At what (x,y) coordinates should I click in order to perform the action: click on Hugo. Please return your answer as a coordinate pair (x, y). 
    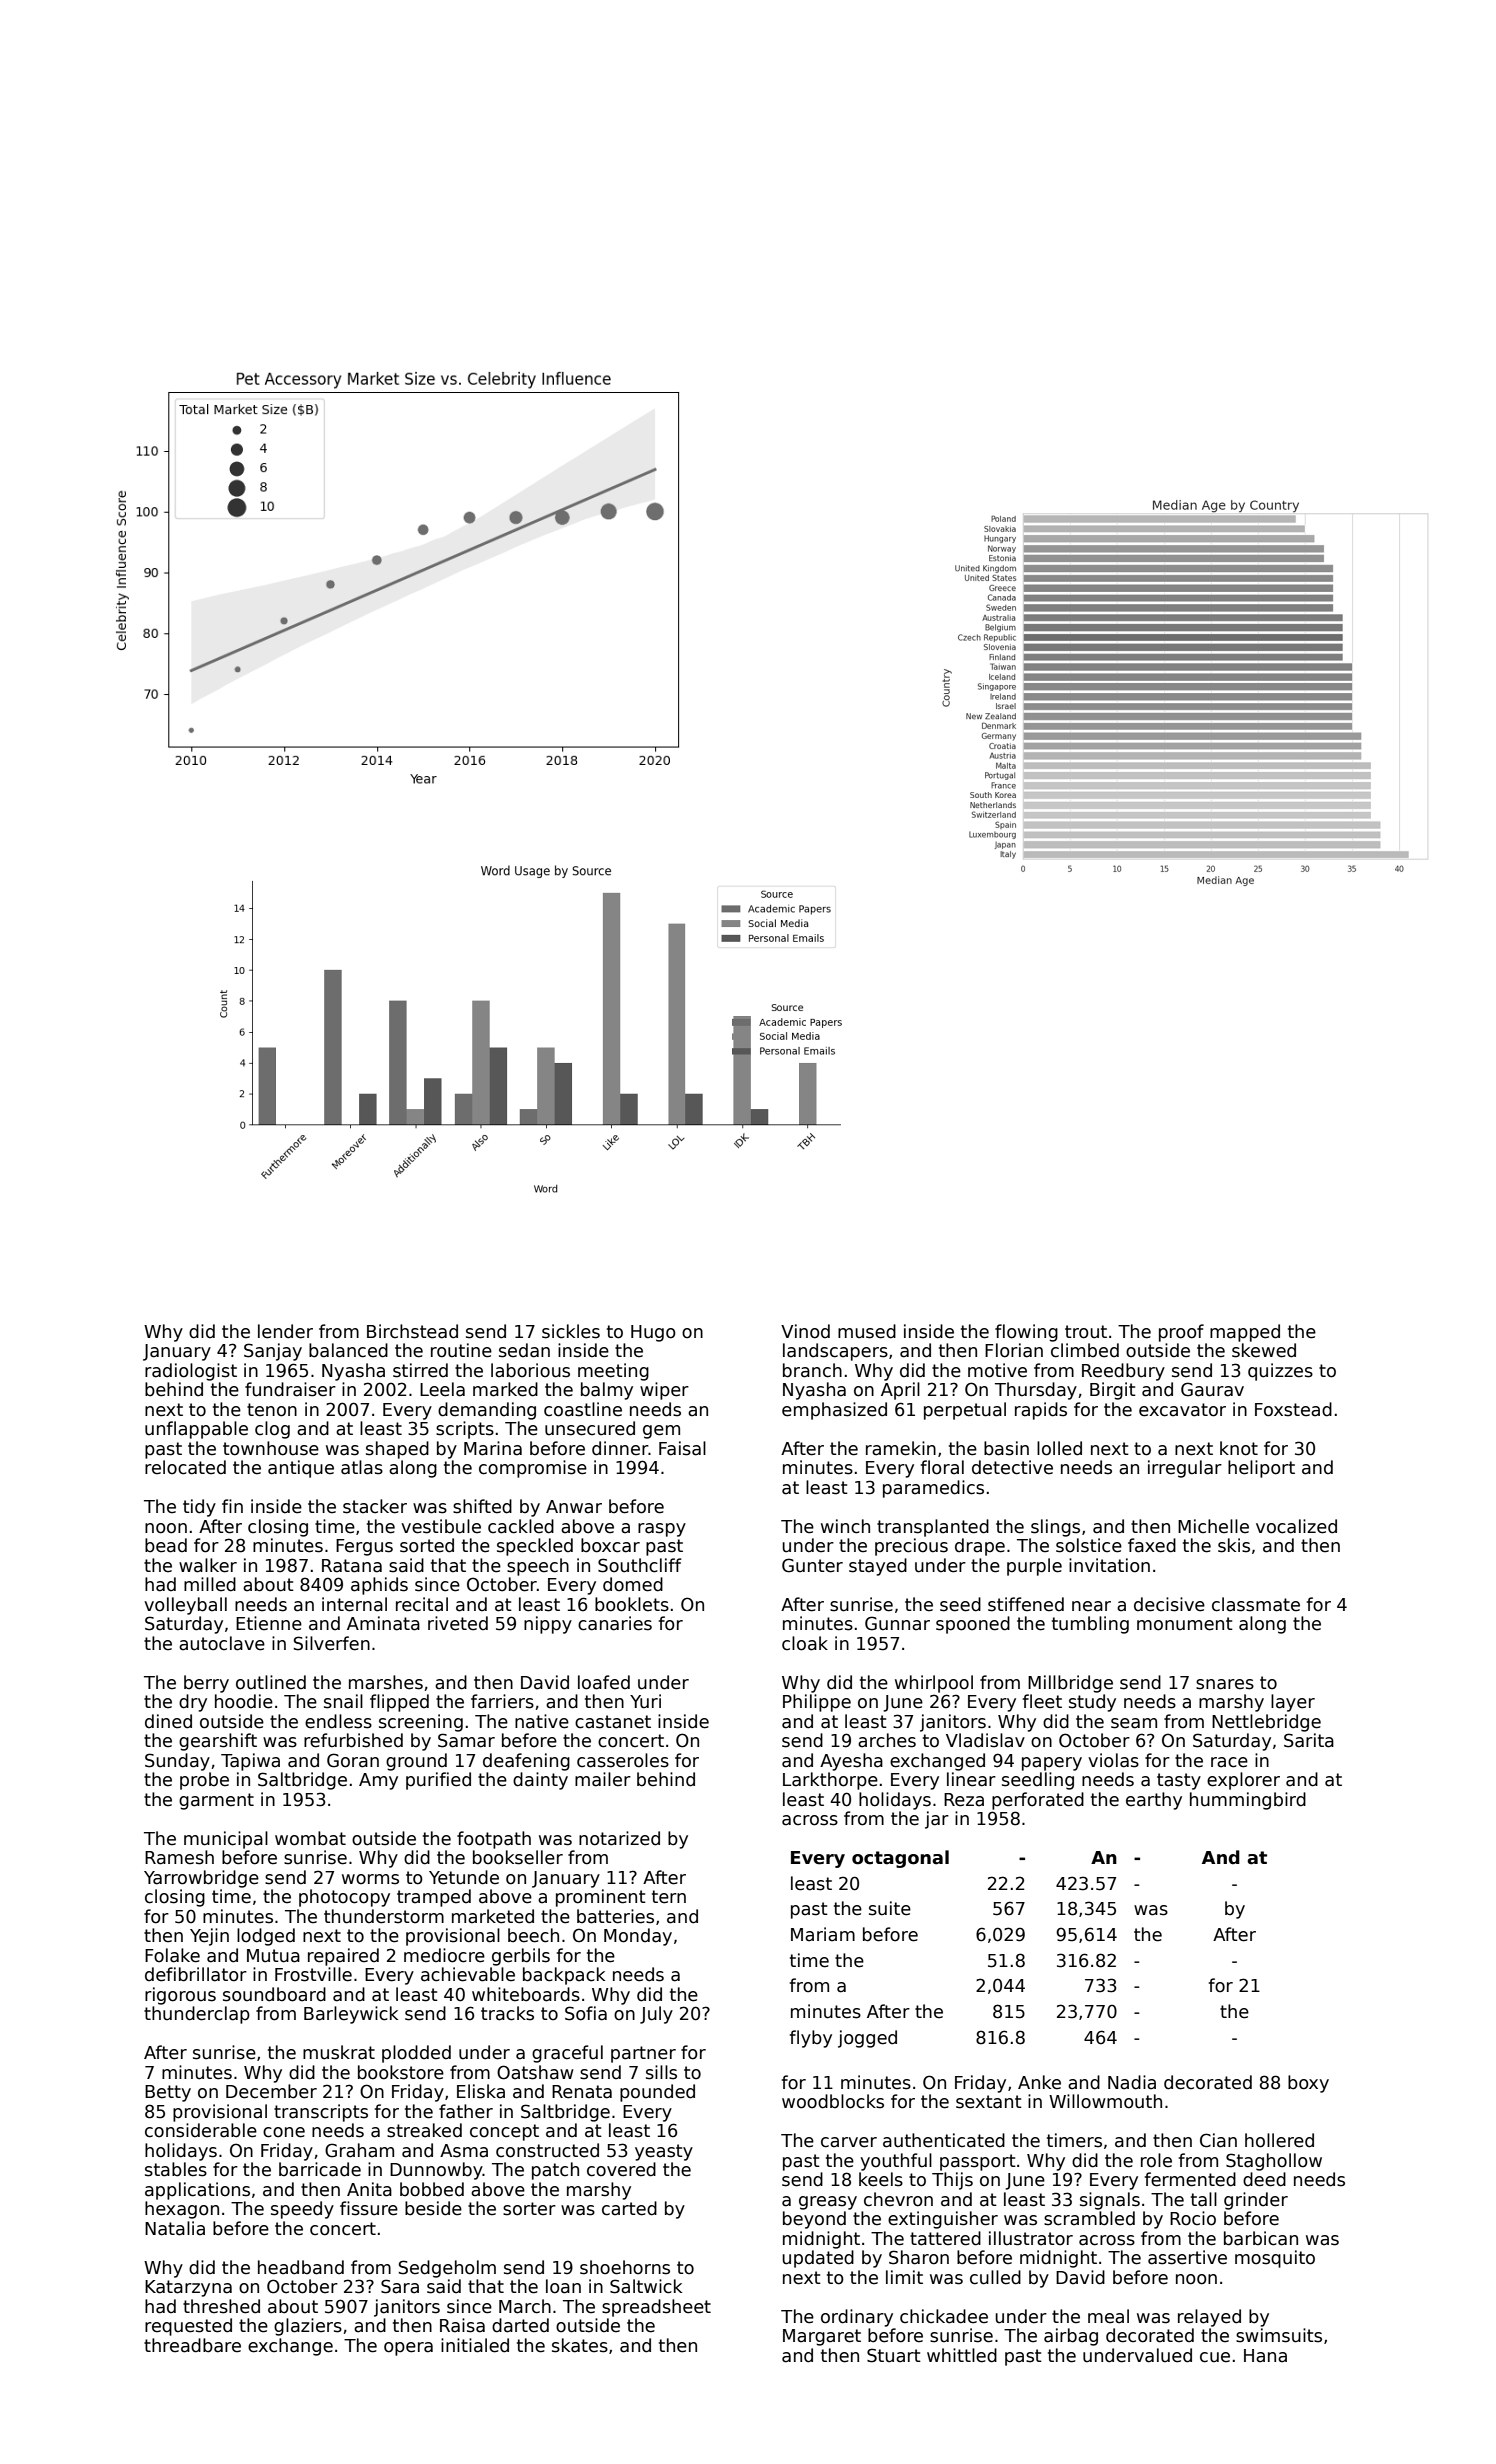
    Looking at the image, I should click on (653, 1333).
